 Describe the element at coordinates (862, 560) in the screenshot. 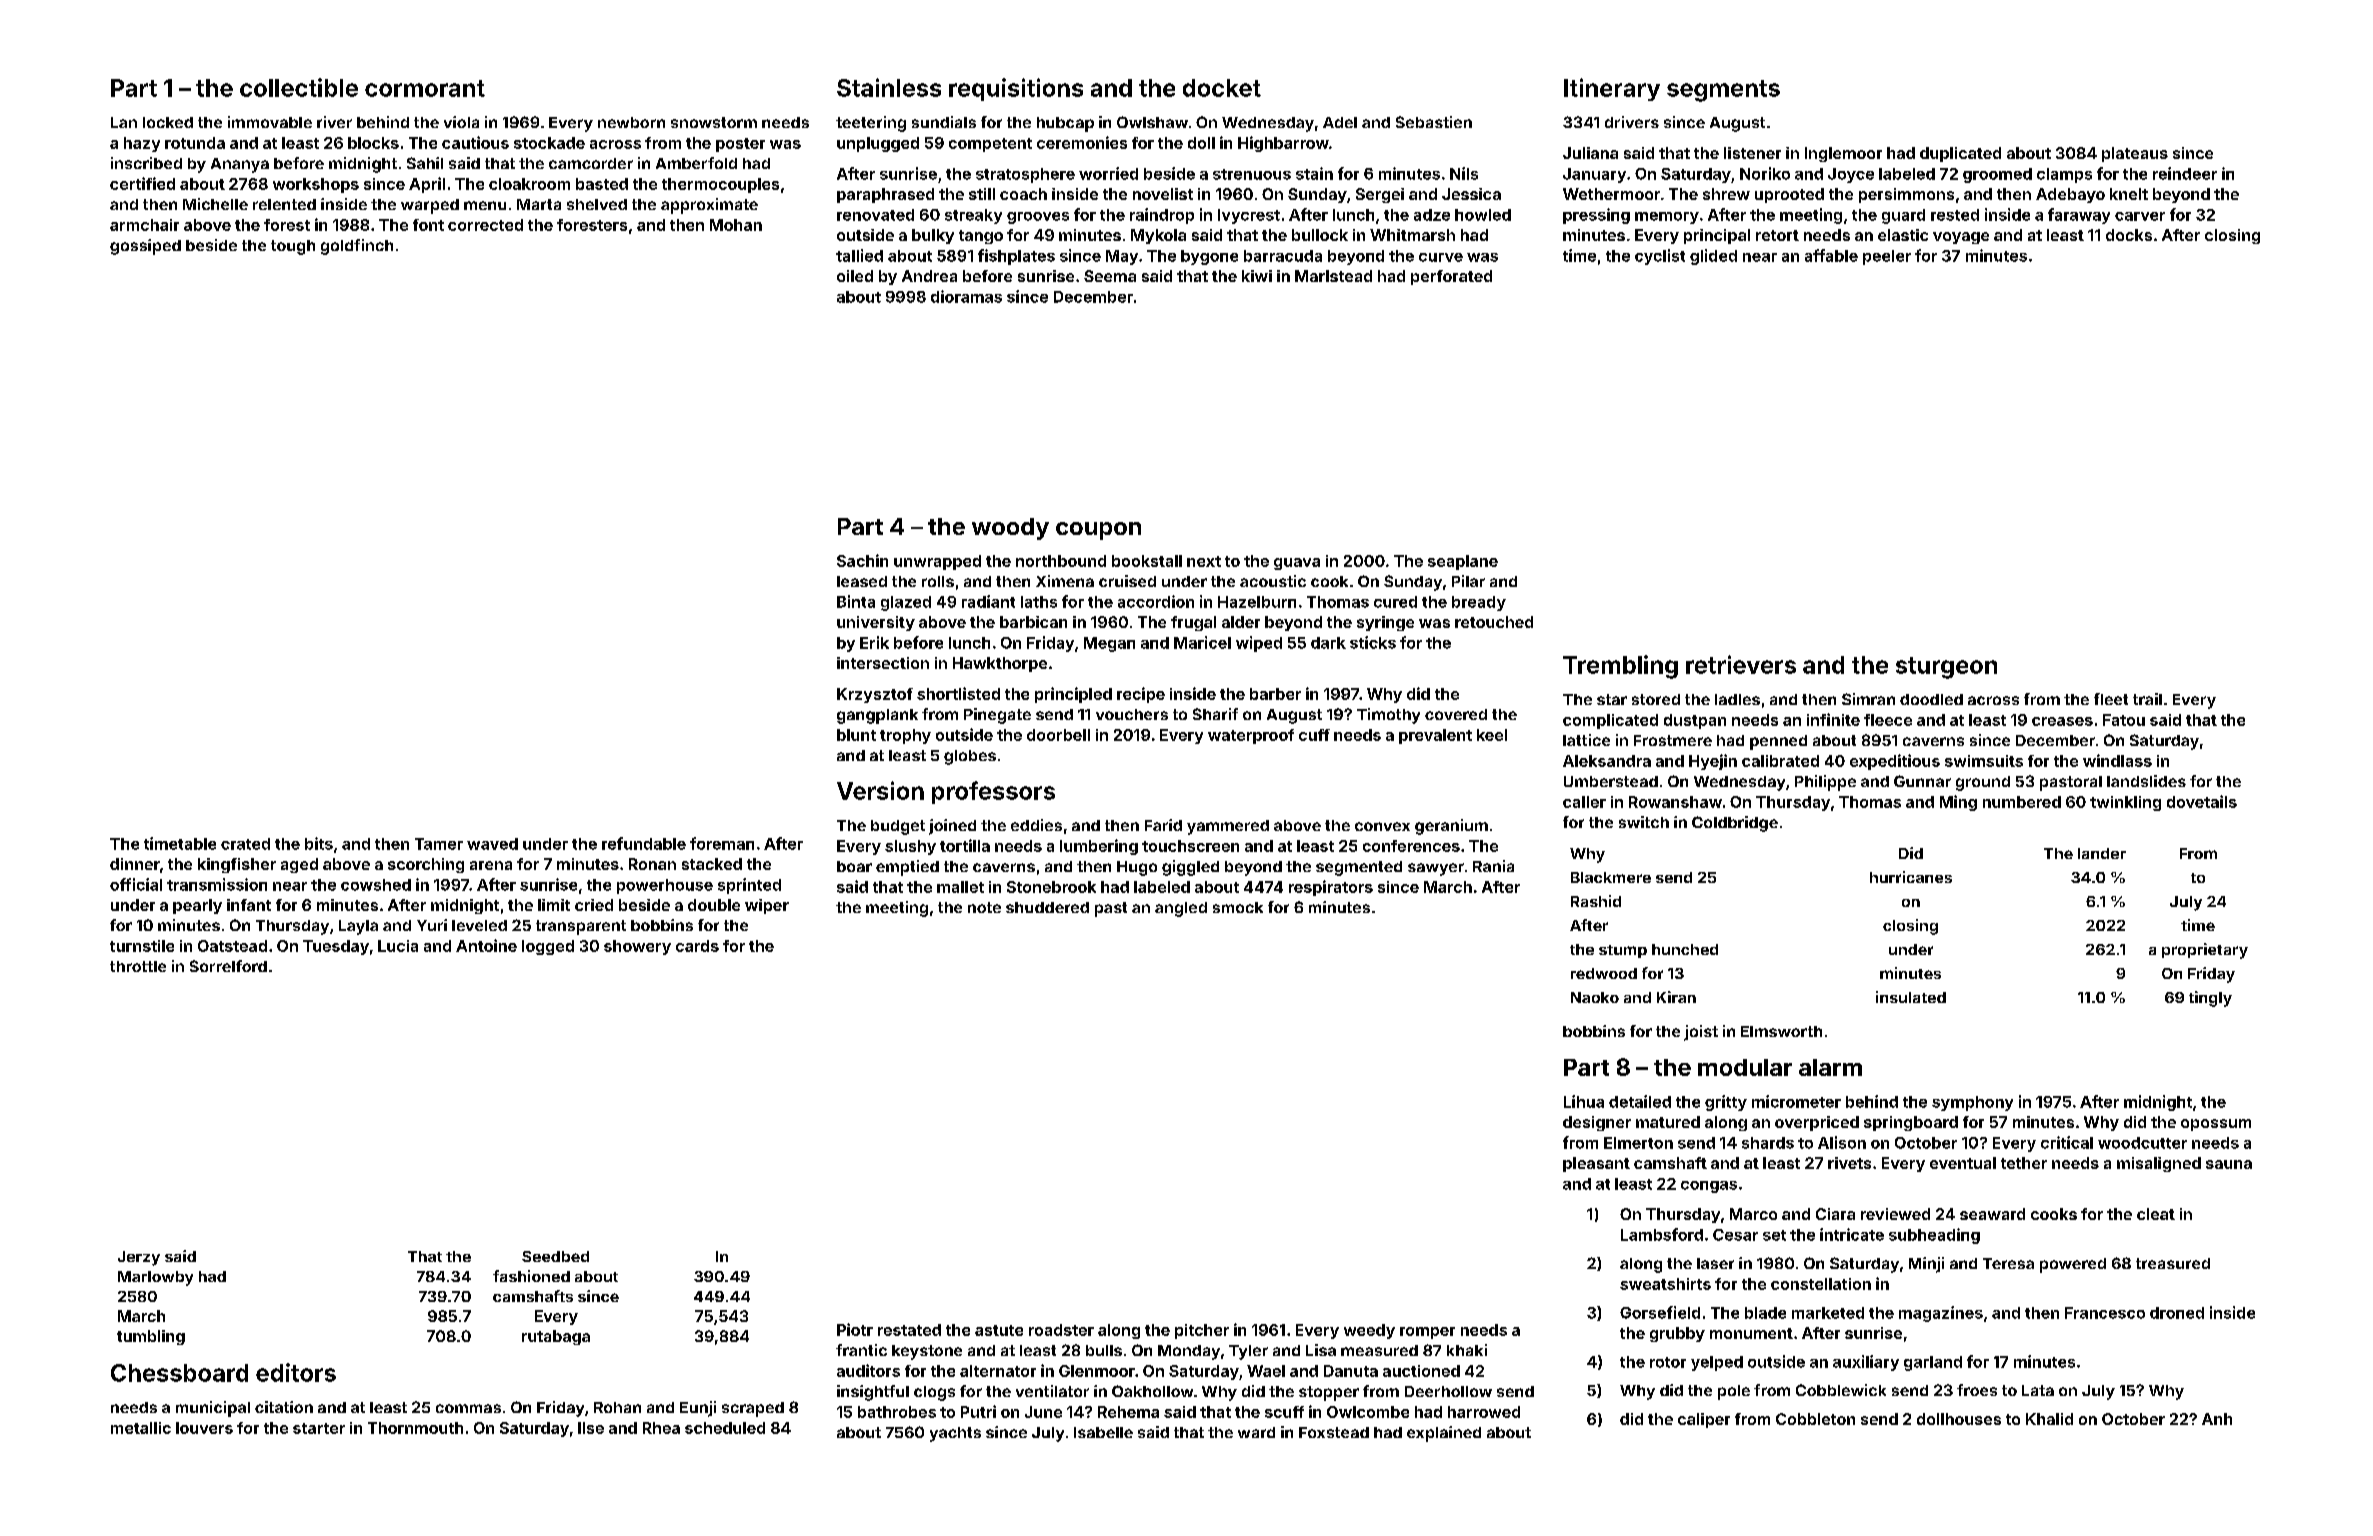

I see `Sachin` at that location.
